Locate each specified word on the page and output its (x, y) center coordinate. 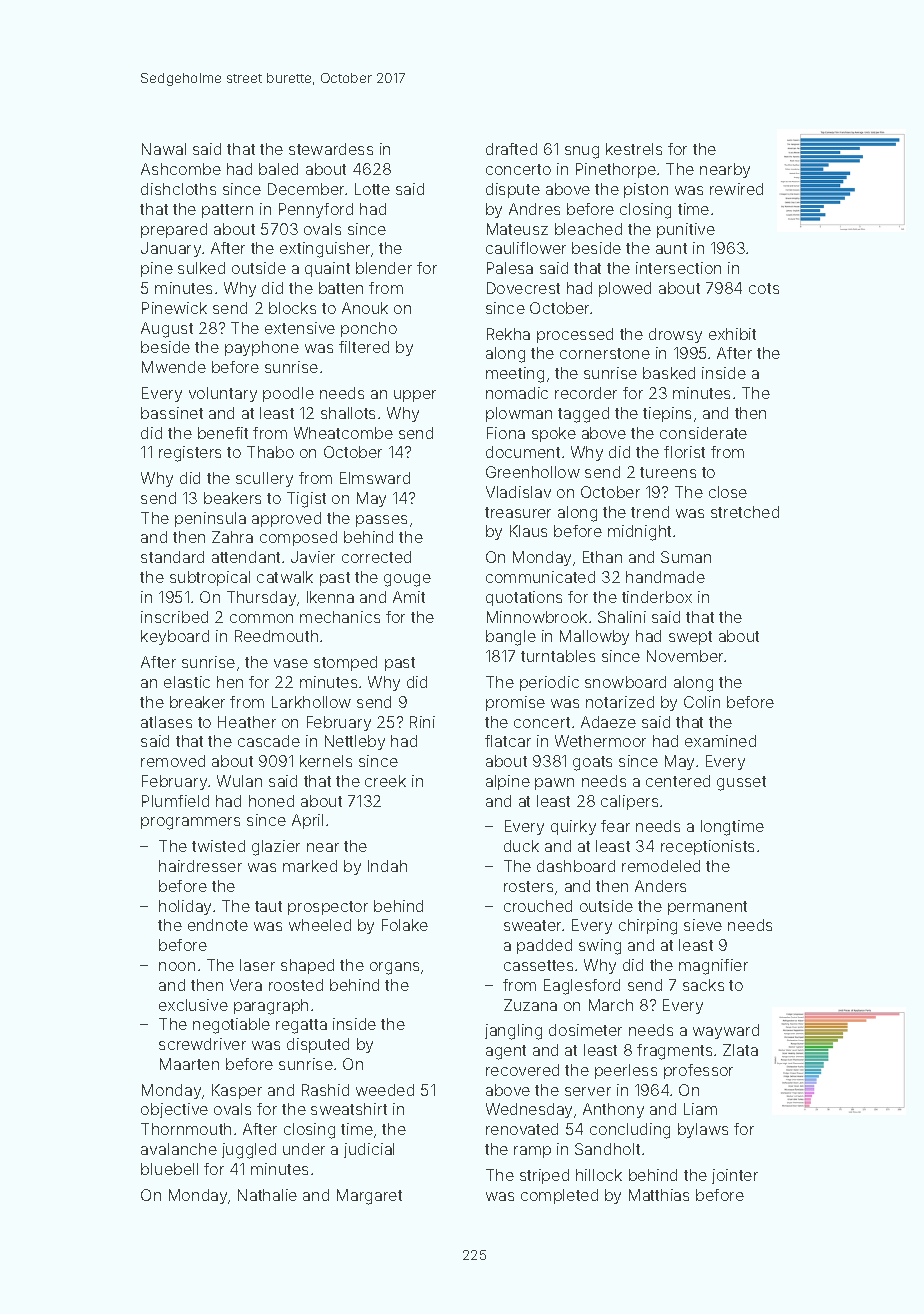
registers (190, 454)
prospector (328, 908)
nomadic (517, 393)
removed (173, 761)
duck (521, 846)
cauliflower (526, 248)
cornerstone (605, 353)
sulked (201, 268)
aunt (671, 248)
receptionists (707, 847)
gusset (741, 783)
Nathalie (267, 1195)
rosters (528, 886)
